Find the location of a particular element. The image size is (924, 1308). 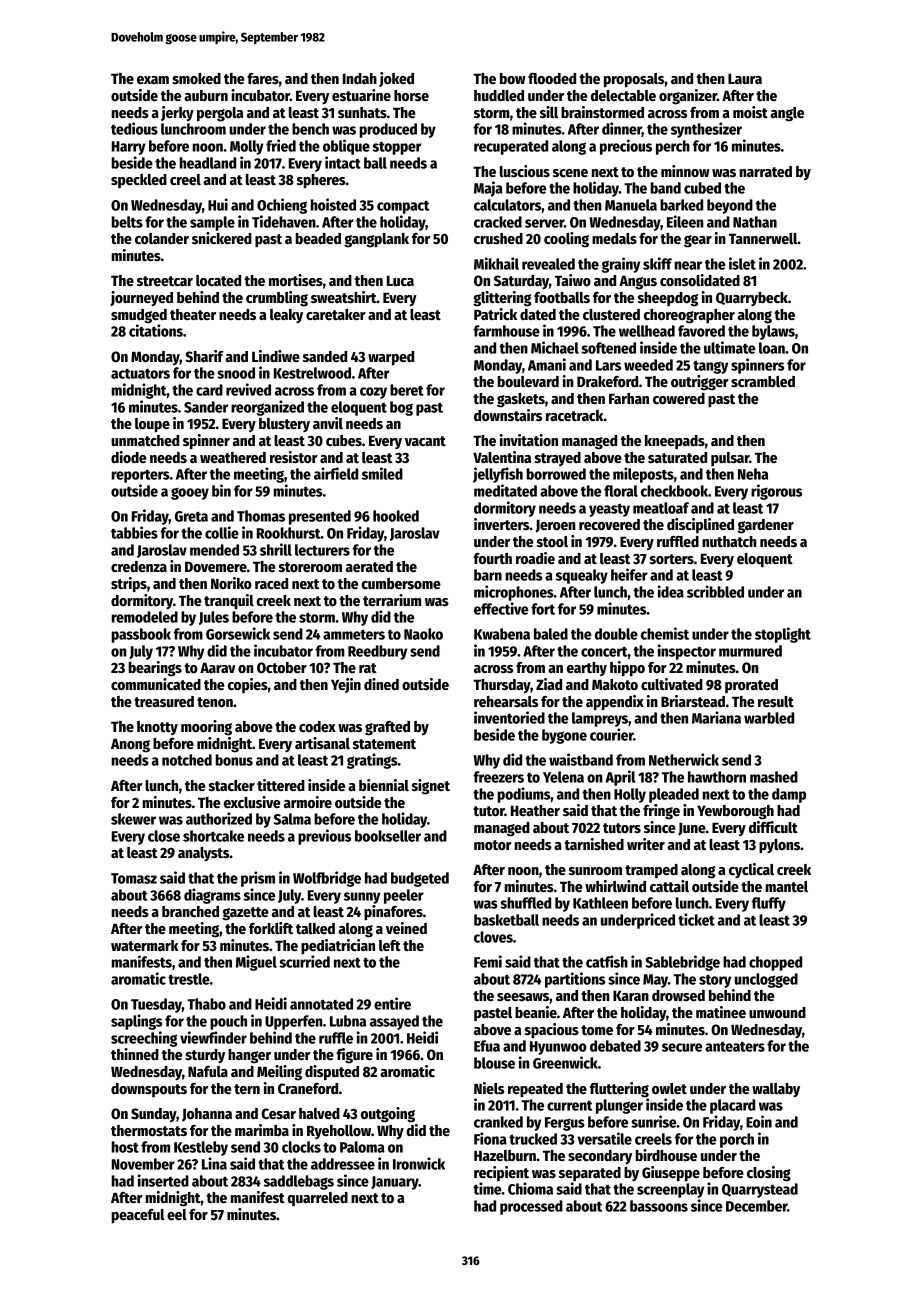

Ochieng is located at coordinates (282, 206).
